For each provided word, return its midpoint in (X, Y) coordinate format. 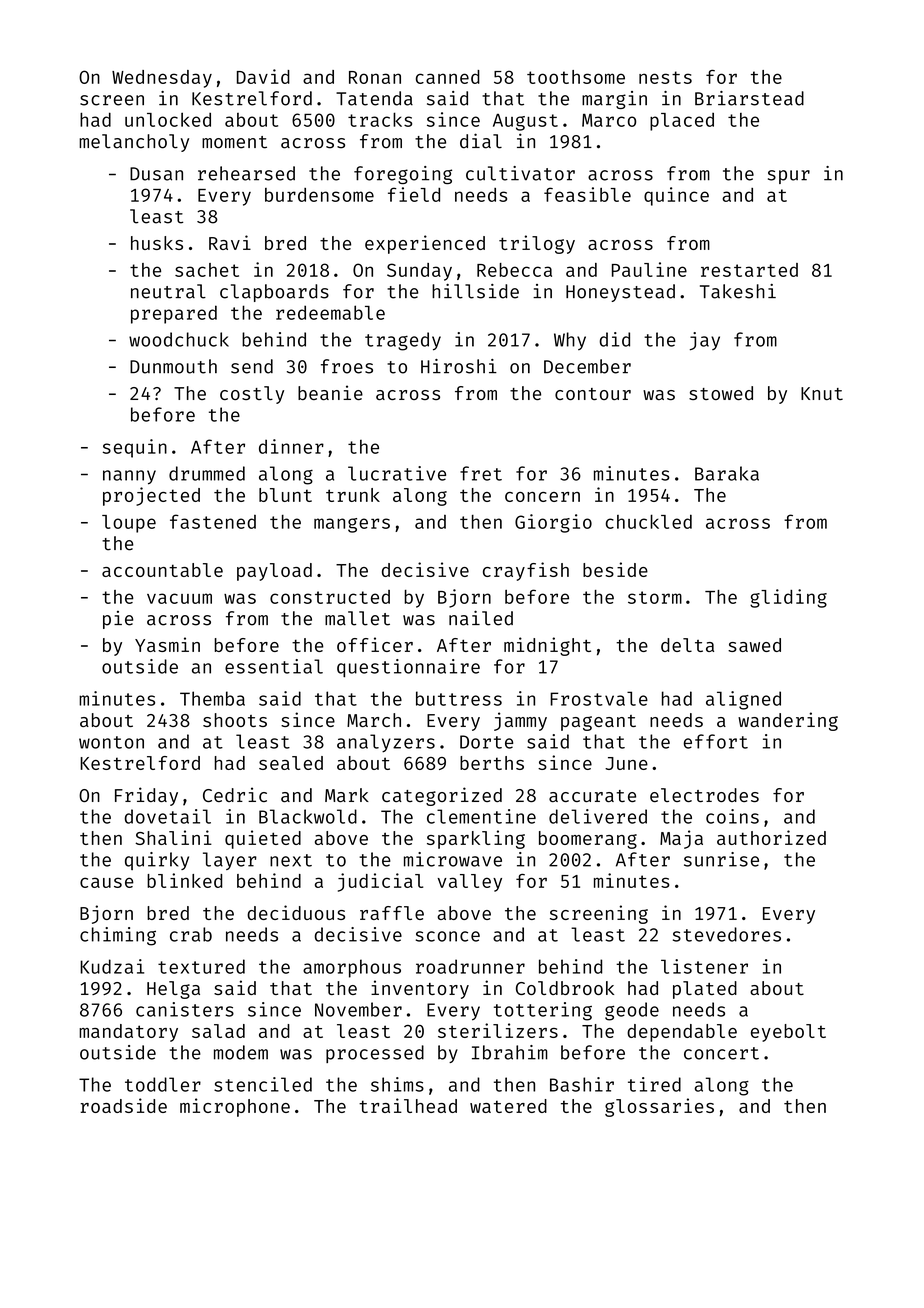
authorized (771, 837)
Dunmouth (173, 366)
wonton (111, 742)
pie (118, 620)
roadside (124, 1105)
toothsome (576, 77)
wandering (788, 721)
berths (492, 763)
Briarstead (749, 98)
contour (593, 394)
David (263, 76)
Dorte (486, 742)
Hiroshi (459, 366)
